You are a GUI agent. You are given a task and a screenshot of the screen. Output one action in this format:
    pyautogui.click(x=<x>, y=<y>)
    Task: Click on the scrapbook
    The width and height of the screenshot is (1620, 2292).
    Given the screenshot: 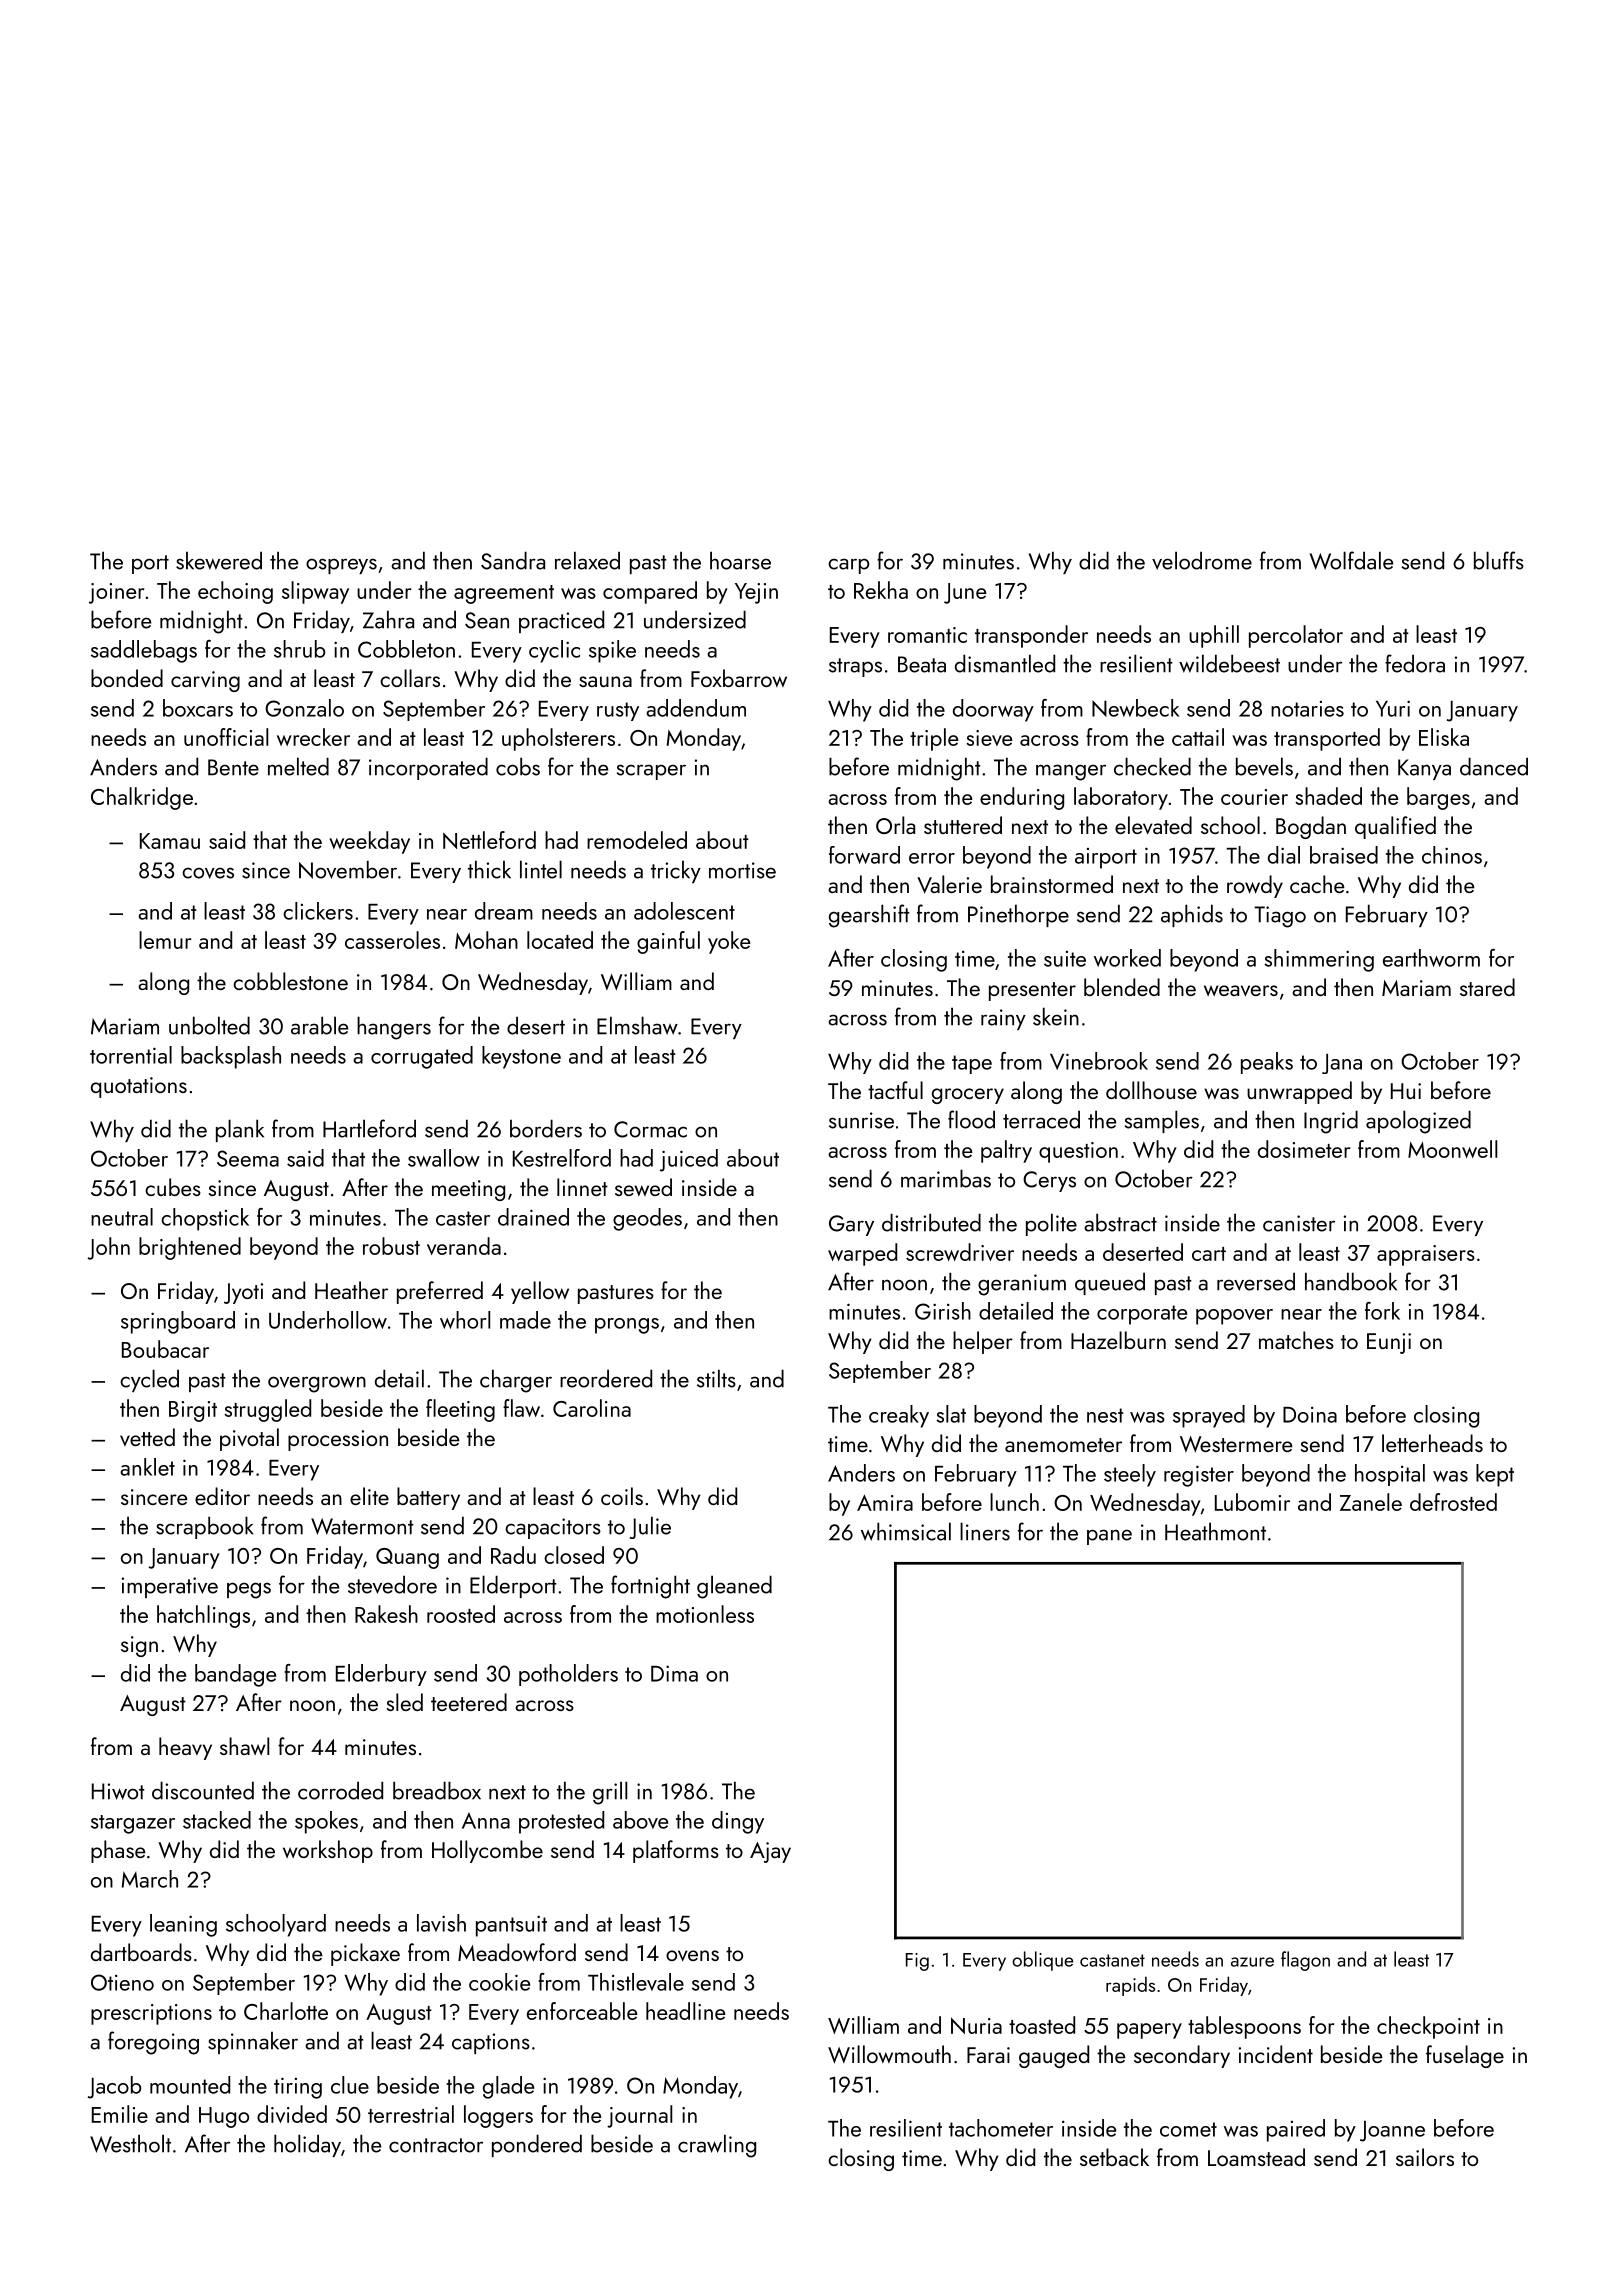 What is the action you would take?
    pyautogui.click(x=205, y=1527)
